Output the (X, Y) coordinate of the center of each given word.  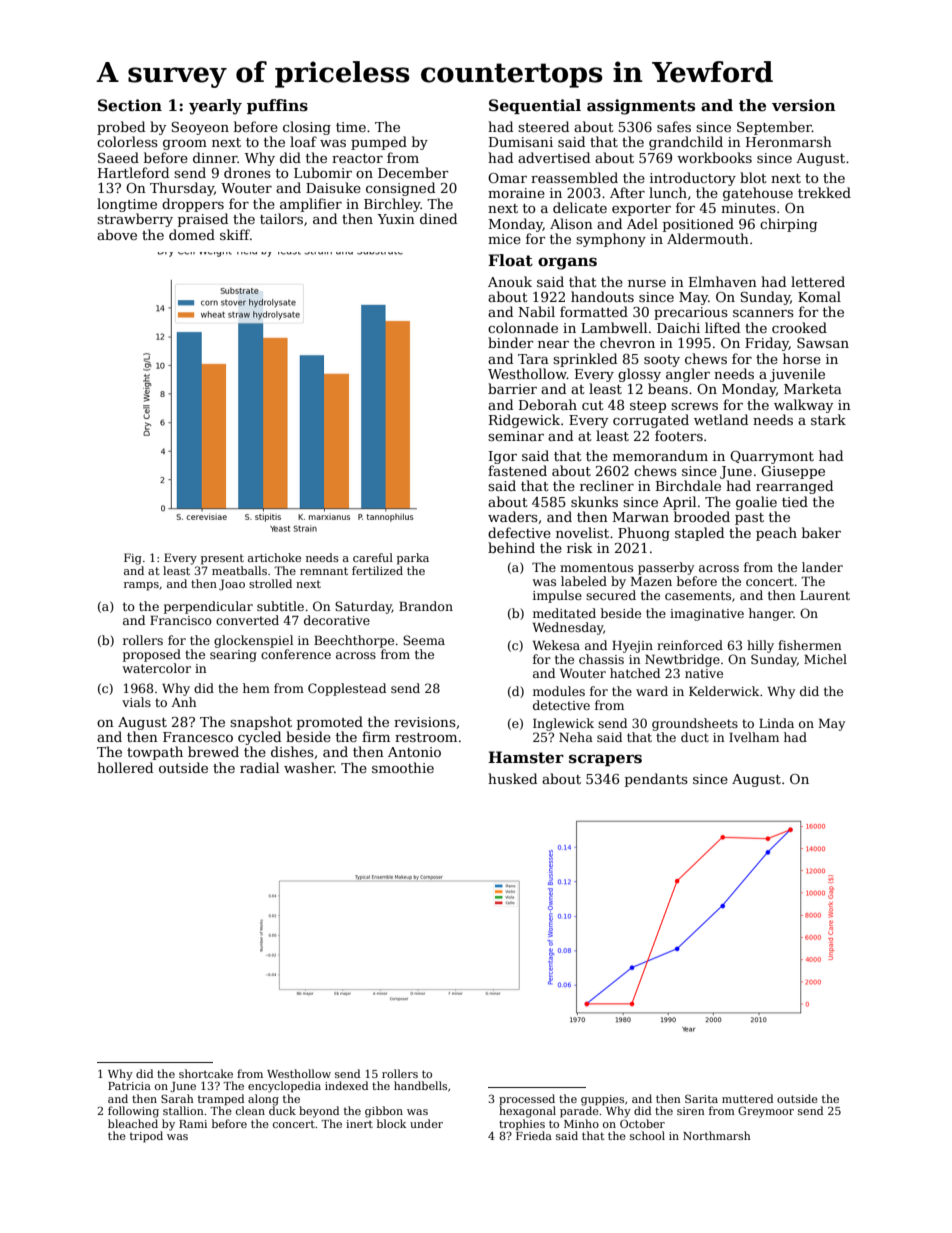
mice (504, 239)
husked (512, 778)
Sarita (701, 1098)
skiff (235, 234)
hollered (125, 767)
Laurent (825, 595)
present (222, 559)
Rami (193, 1124)
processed (527, 1100)
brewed (213, 751)
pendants (656, 780)
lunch (668, 192)
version (804, 105)
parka (413, 559)
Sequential (535, 106)
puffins (277, 106)
